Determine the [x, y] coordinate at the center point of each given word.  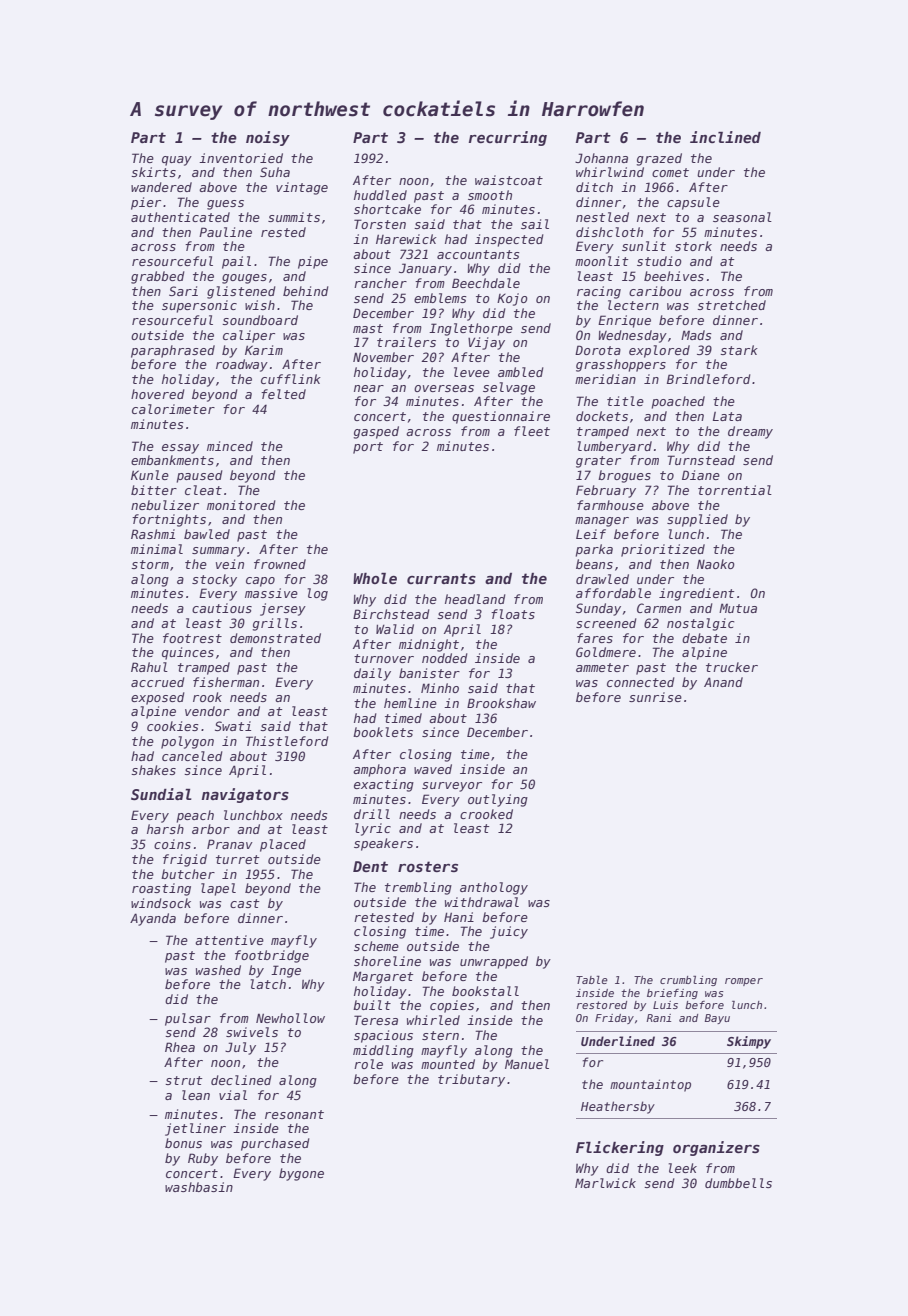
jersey [283, 609]
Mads [696, 335]
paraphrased [173, 351]
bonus [183, 1143]
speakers [383, 844]
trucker [732, 667]
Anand [723, 682]
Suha [275, 172]
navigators [245, 795]
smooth [490, 195]
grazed [659, 159]
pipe [313, 262]
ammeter [602, 667]
